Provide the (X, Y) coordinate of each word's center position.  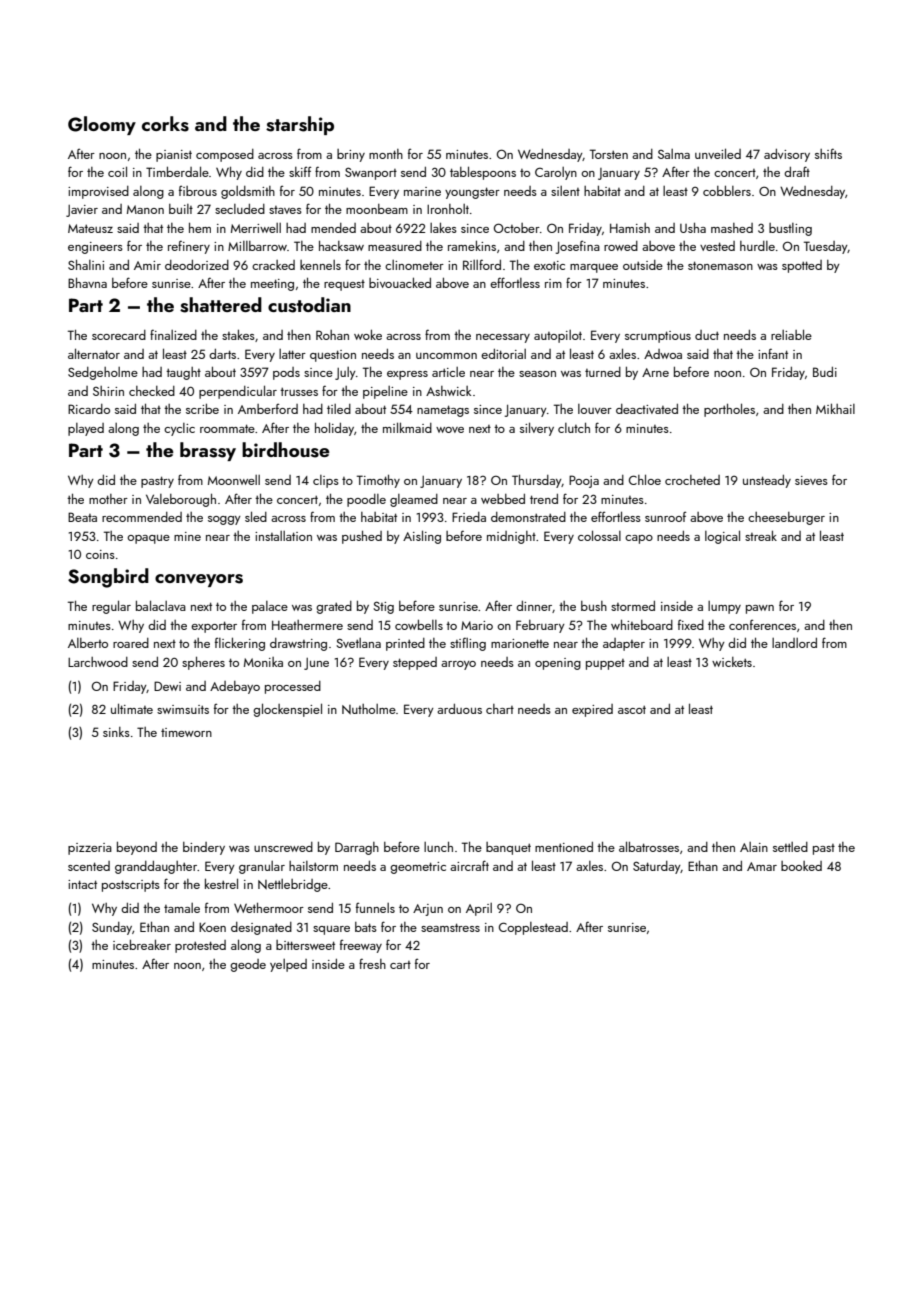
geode (248, 965)
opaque (148, 539)
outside (643, 265)
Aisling (422, 537)
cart (400, 965)
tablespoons (483, 173)
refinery (189, 247)
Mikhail (835, 408)
